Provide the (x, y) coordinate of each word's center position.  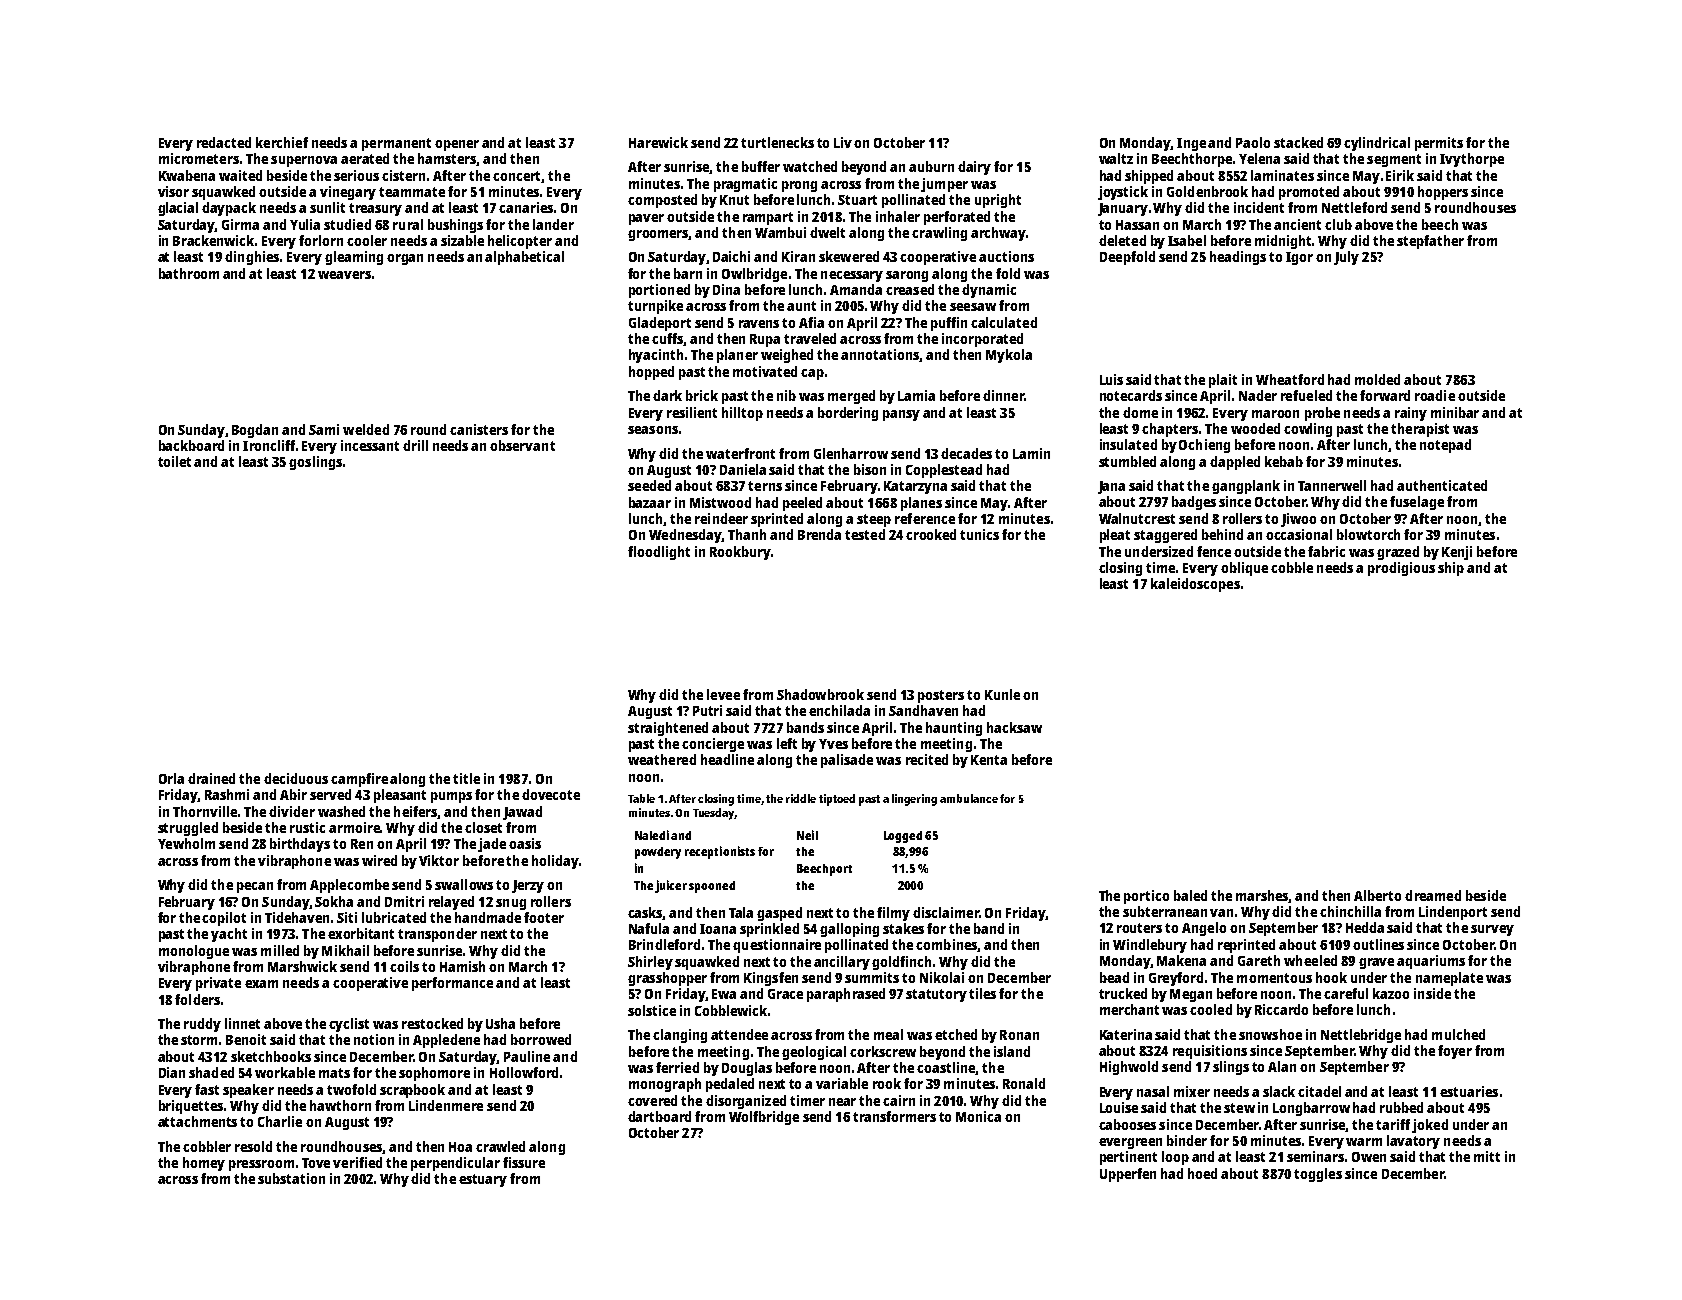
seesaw (973, 307)
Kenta (989, 760)
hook (1331, 977)
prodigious (1401, 569)
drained (211, 778)
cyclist (349, 1025)
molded (1377, 379)
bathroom (189, 273)
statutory (936, 995)
